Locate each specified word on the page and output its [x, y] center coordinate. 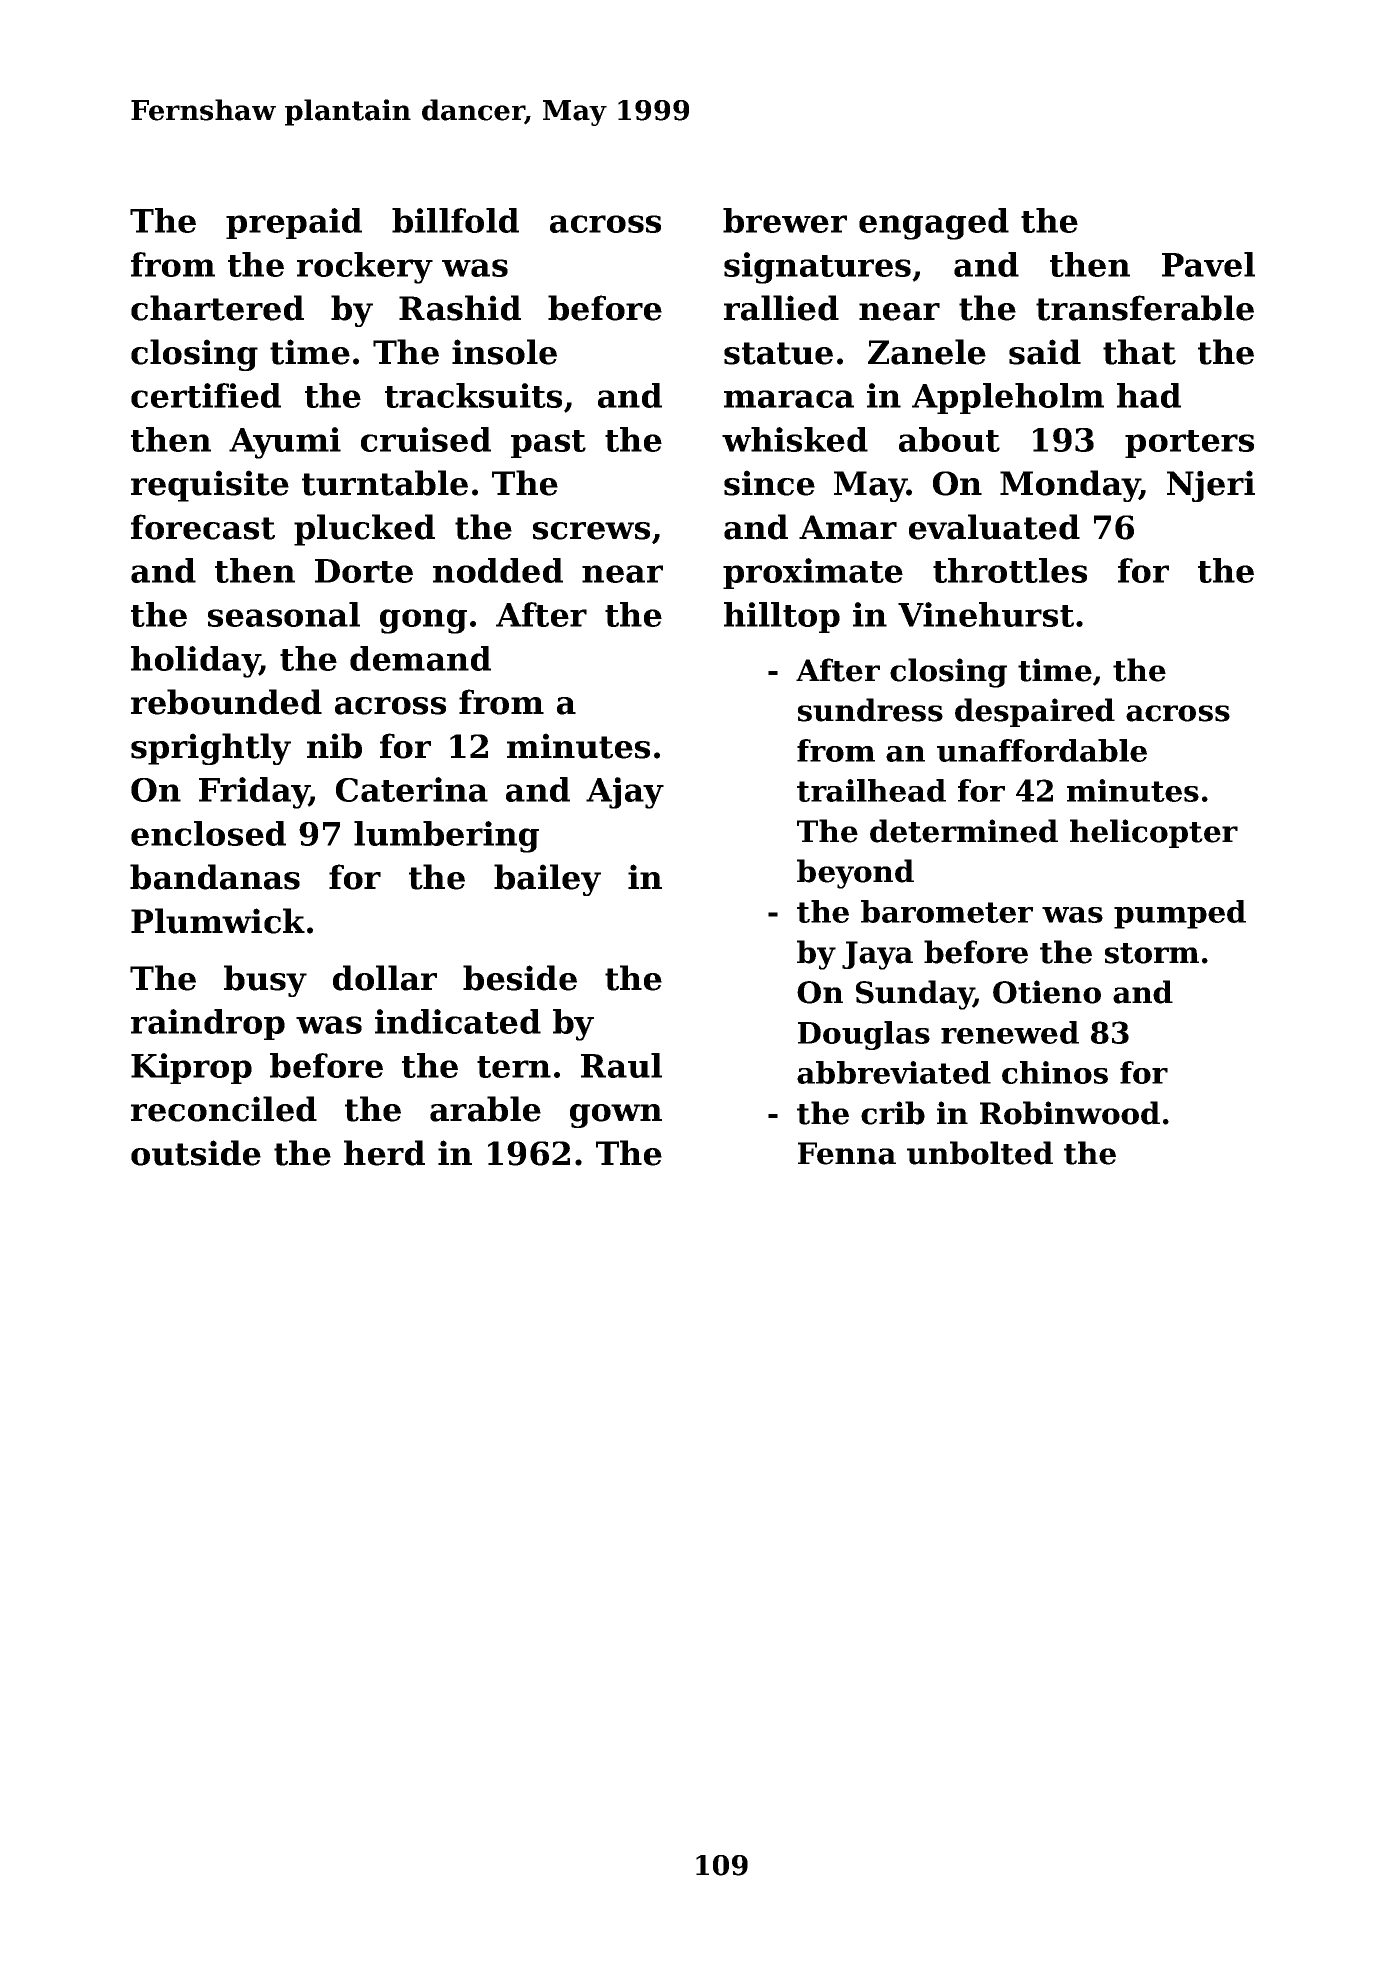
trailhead [871, 790]
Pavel [1208, 264]
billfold [455, 220]
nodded [498, 570]
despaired [1035, 712]
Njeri [1211, 486]
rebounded [226, 702]
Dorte [364, 571]
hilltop [782, 617]
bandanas [215, 877]
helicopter [1154, 833]
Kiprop [191, 1068]
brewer [785, 220]
